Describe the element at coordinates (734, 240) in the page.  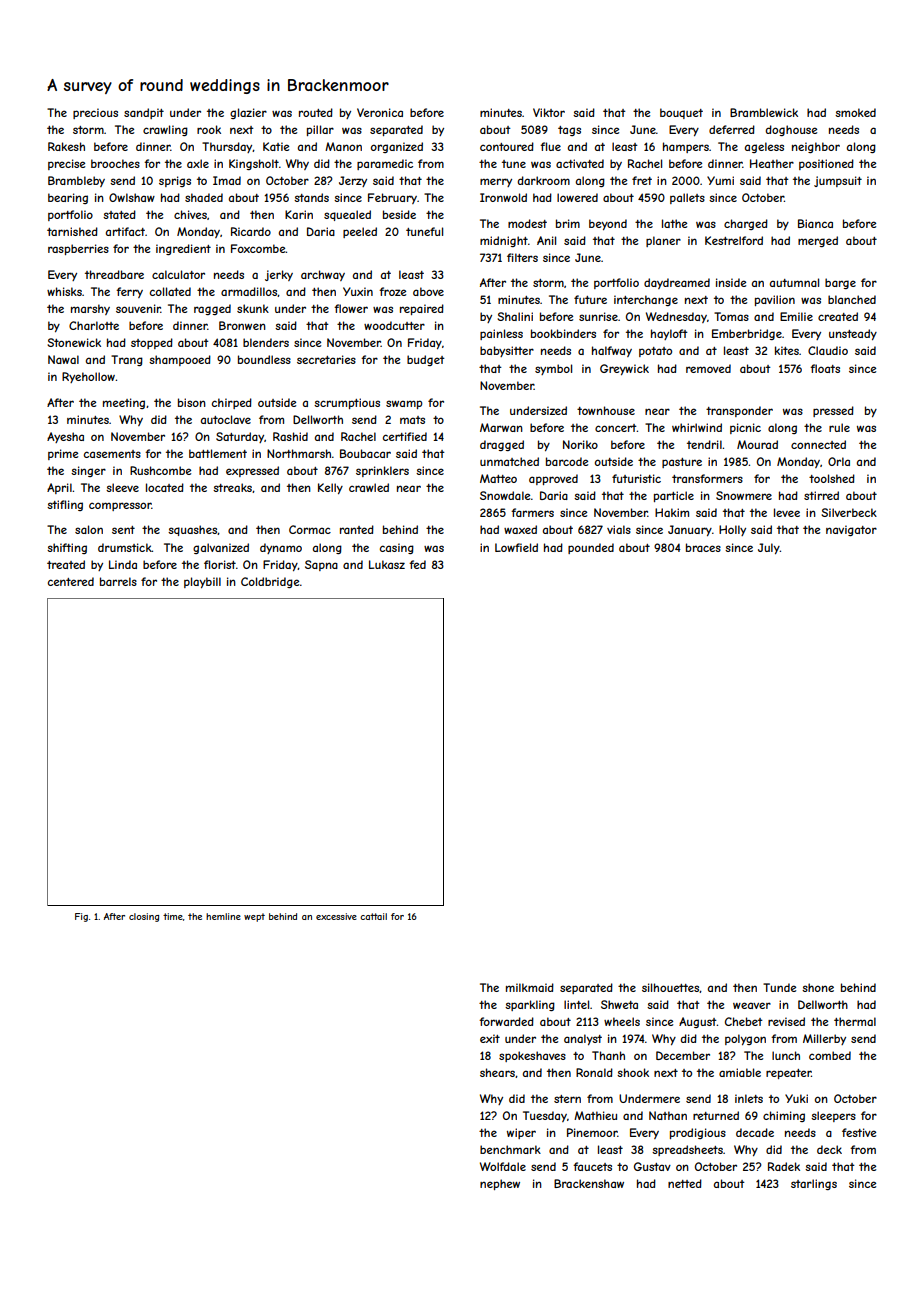
I see `Kestrelford` at that location.
